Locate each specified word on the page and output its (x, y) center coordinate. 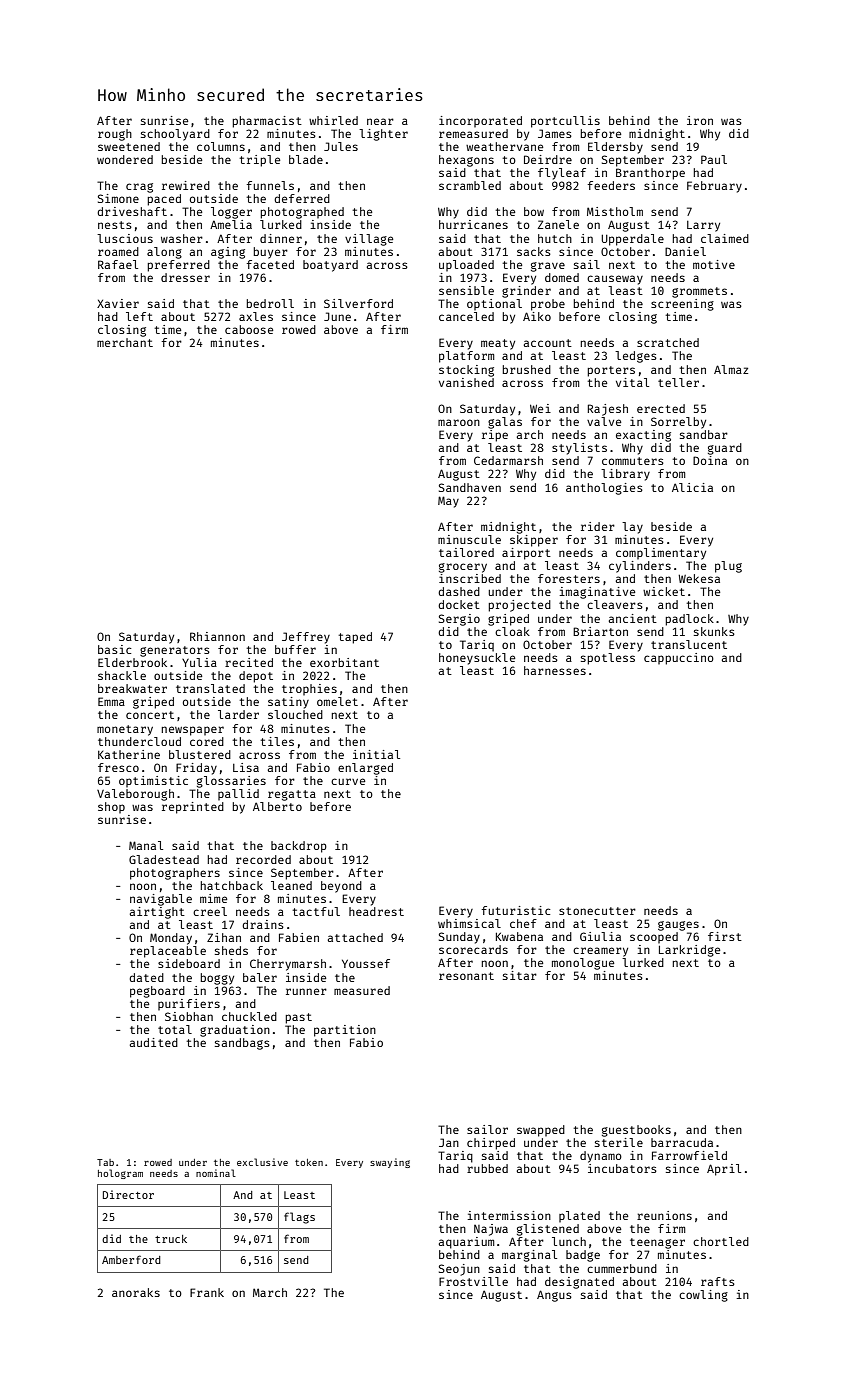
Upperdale (632, 240)
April (724, 1170)
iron (700, 120)
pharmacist (267, 122)
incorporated (480, 122)
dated (146, 977)
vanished (466, 382)
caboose (249, 329)
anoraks (136, 1292)
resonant (466, 976)
